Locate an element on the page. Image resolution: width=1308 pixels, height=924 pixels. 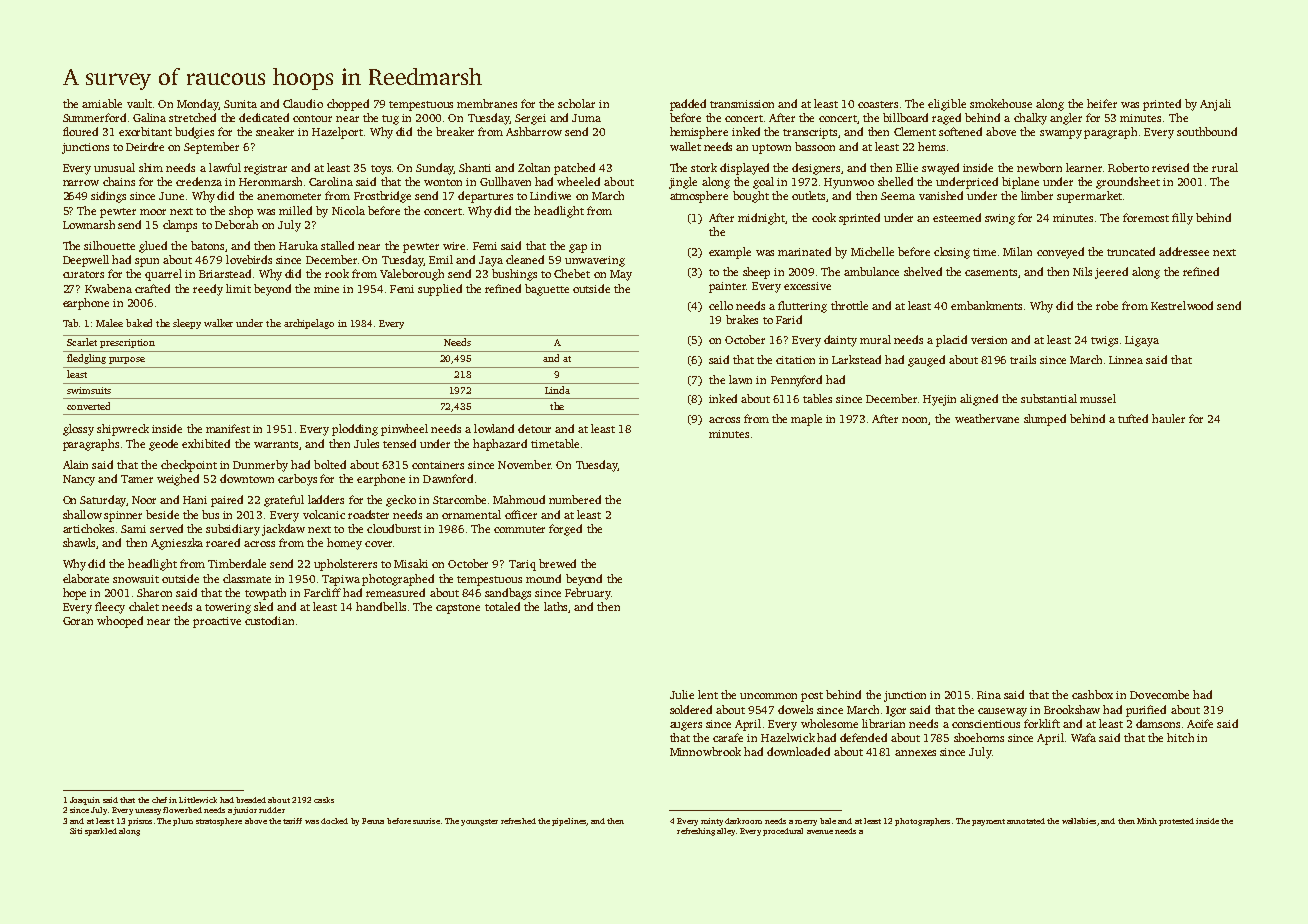
Linnea is located at coordinates (1126, 360).
